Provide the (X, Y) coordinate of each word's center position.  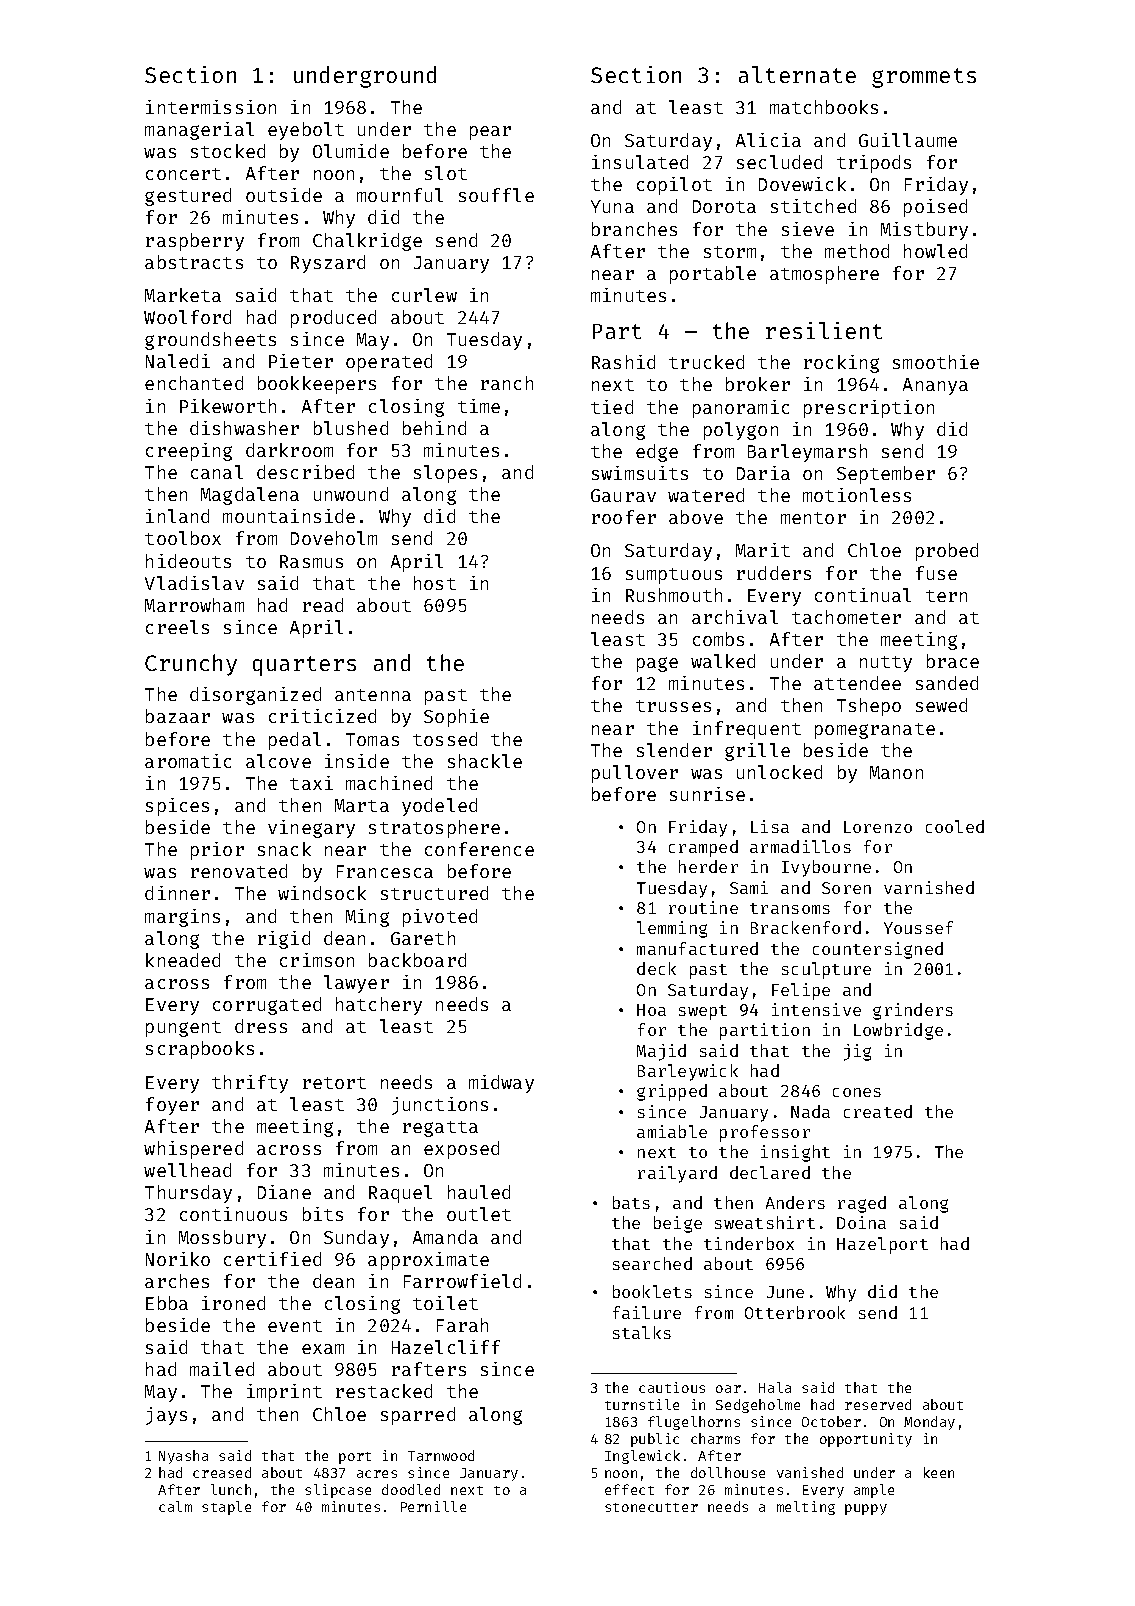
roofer (624, 517)
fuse (936, 573)
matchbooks (824, 107)
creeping (189, 452)
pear (490, 133)
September (886, 475)
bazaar (178, 716)
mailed (222, 1369)
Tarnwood (441, 1455)
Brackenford (806, 927)
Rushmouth (674, 595)
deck (656, 968)
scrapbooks (200, 1050)
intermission (211, 107)
